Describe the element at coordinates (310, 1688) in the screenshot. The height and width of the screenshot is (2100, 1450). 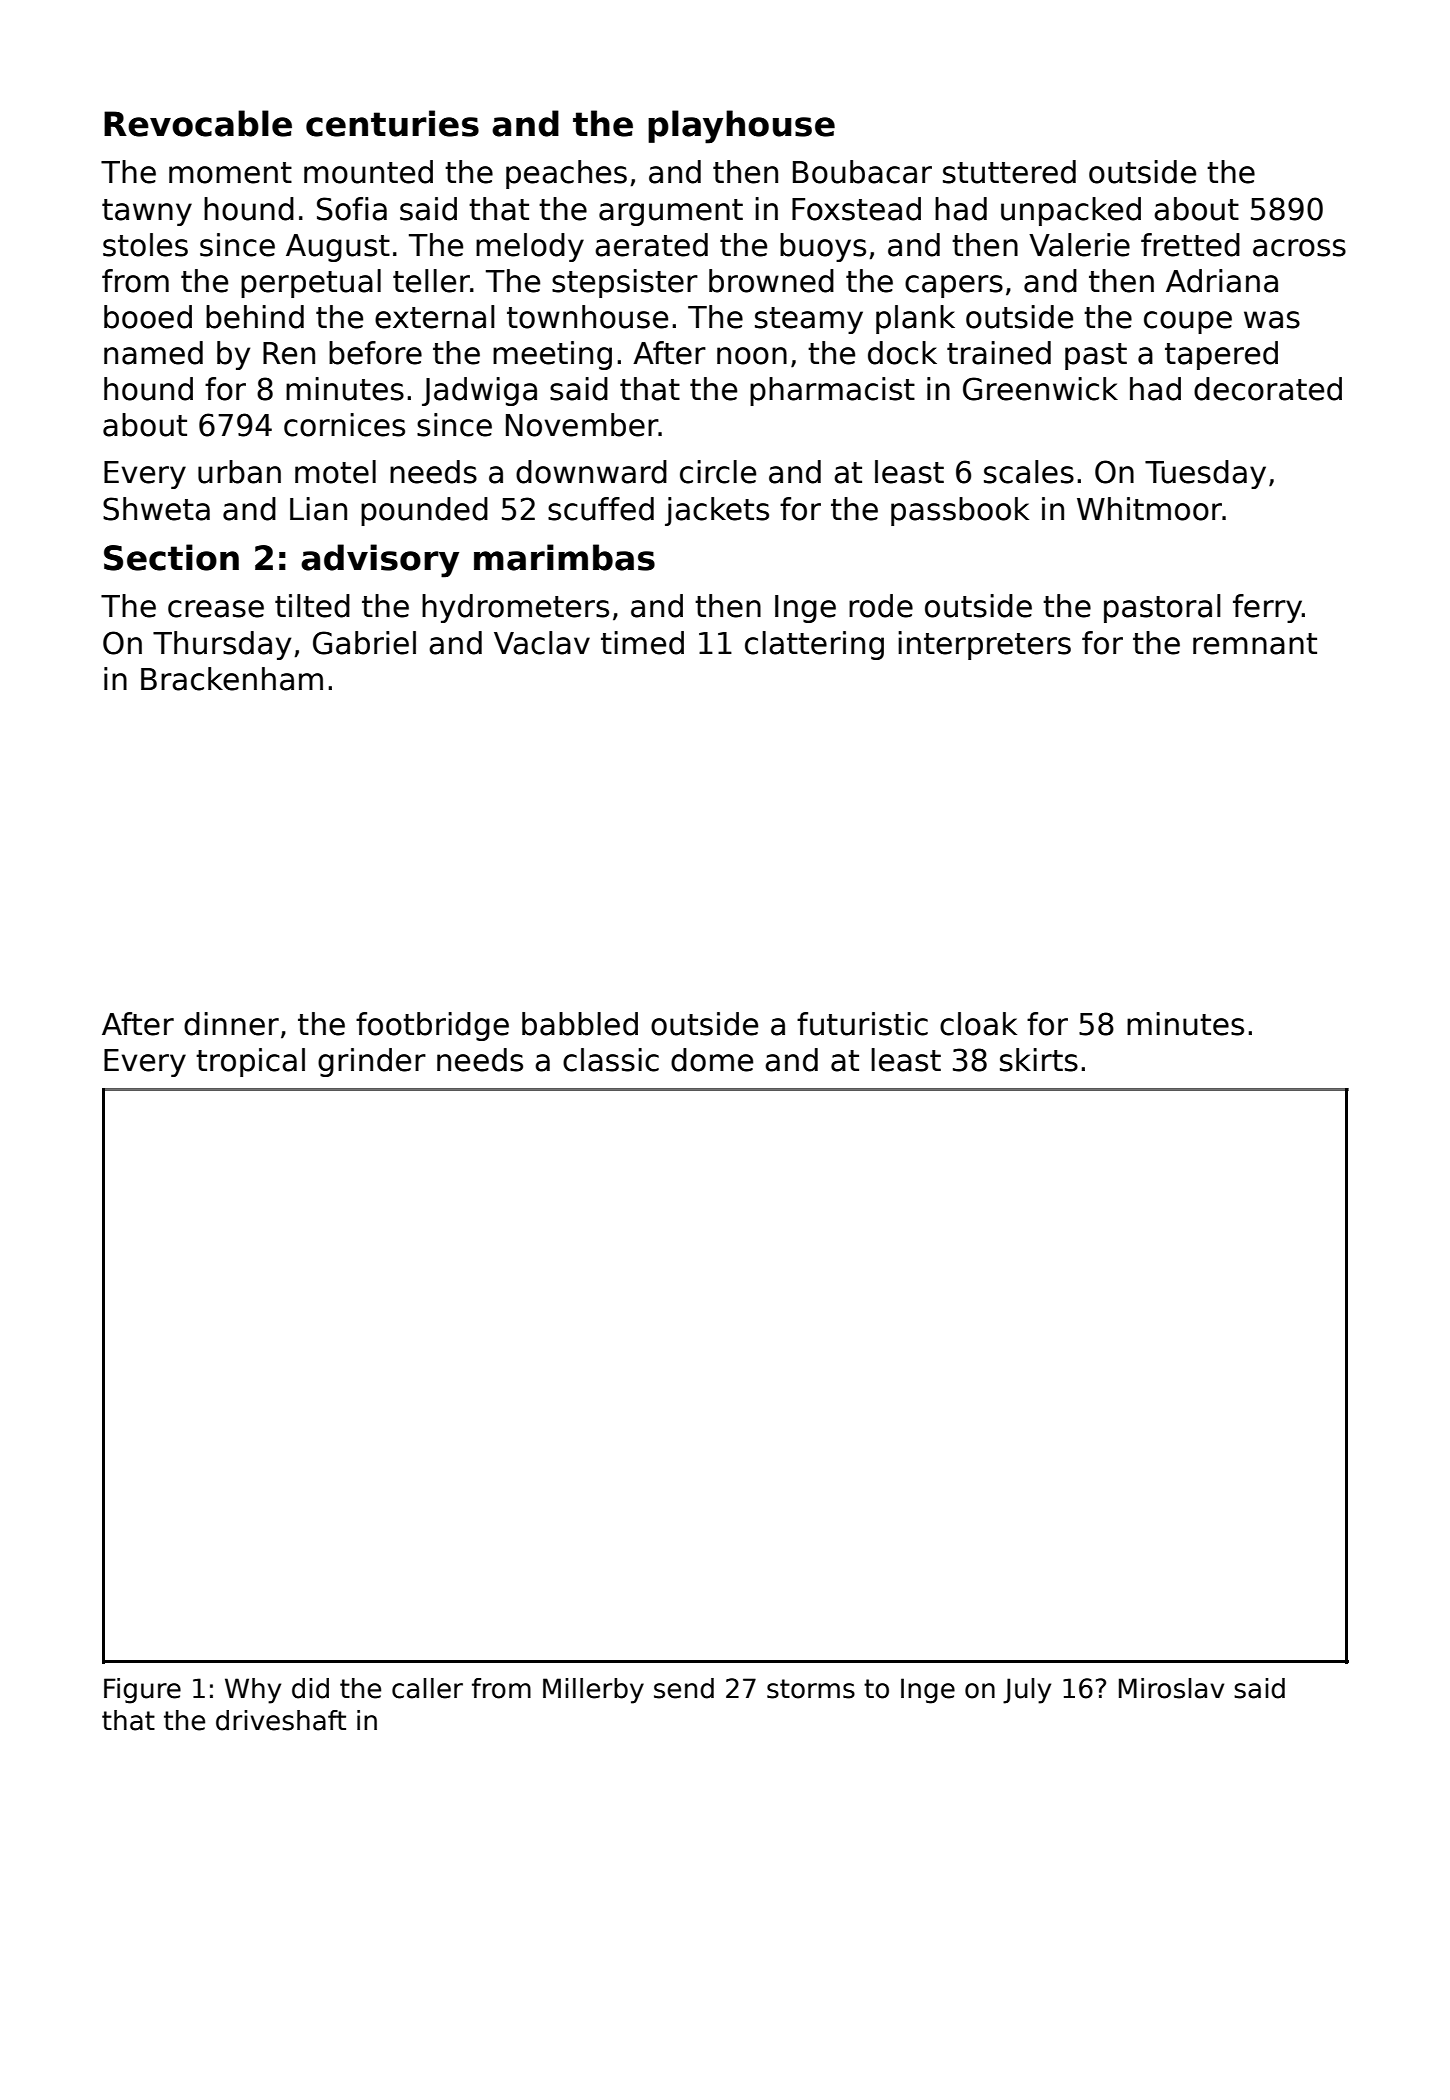
I see `did` at that location.
